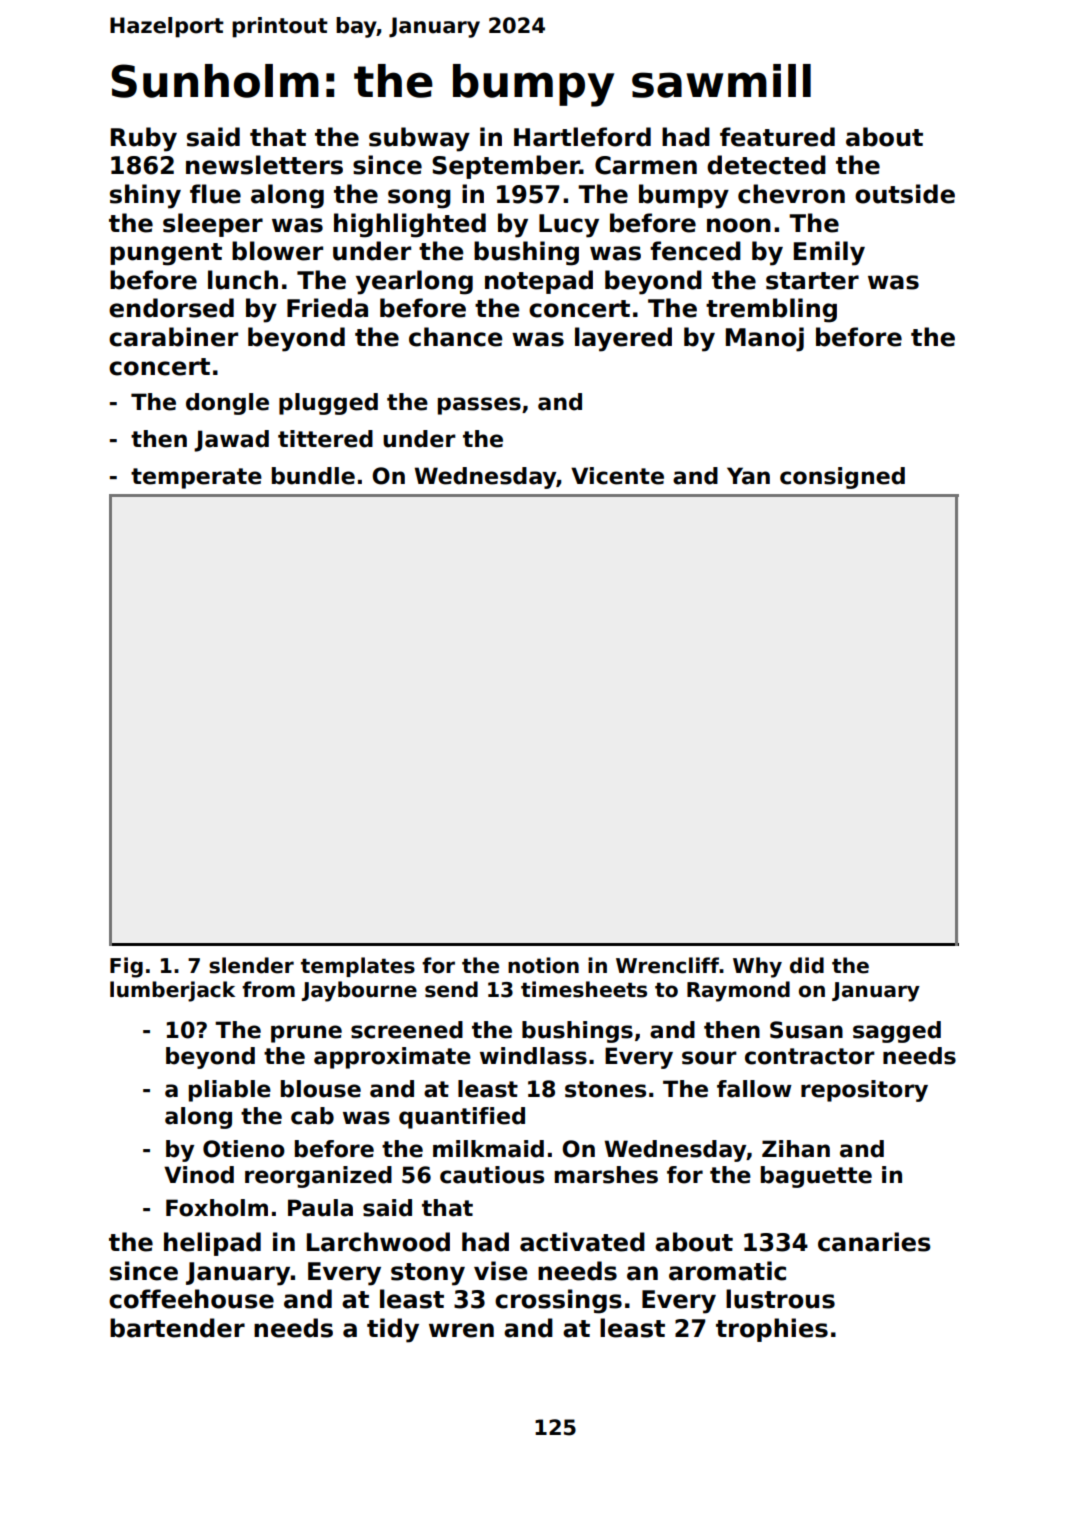 This screenshot has width=1067, height=1516. Describe the element at coordinates (905, 194) in the screenshot. I see `outside` at that location.
